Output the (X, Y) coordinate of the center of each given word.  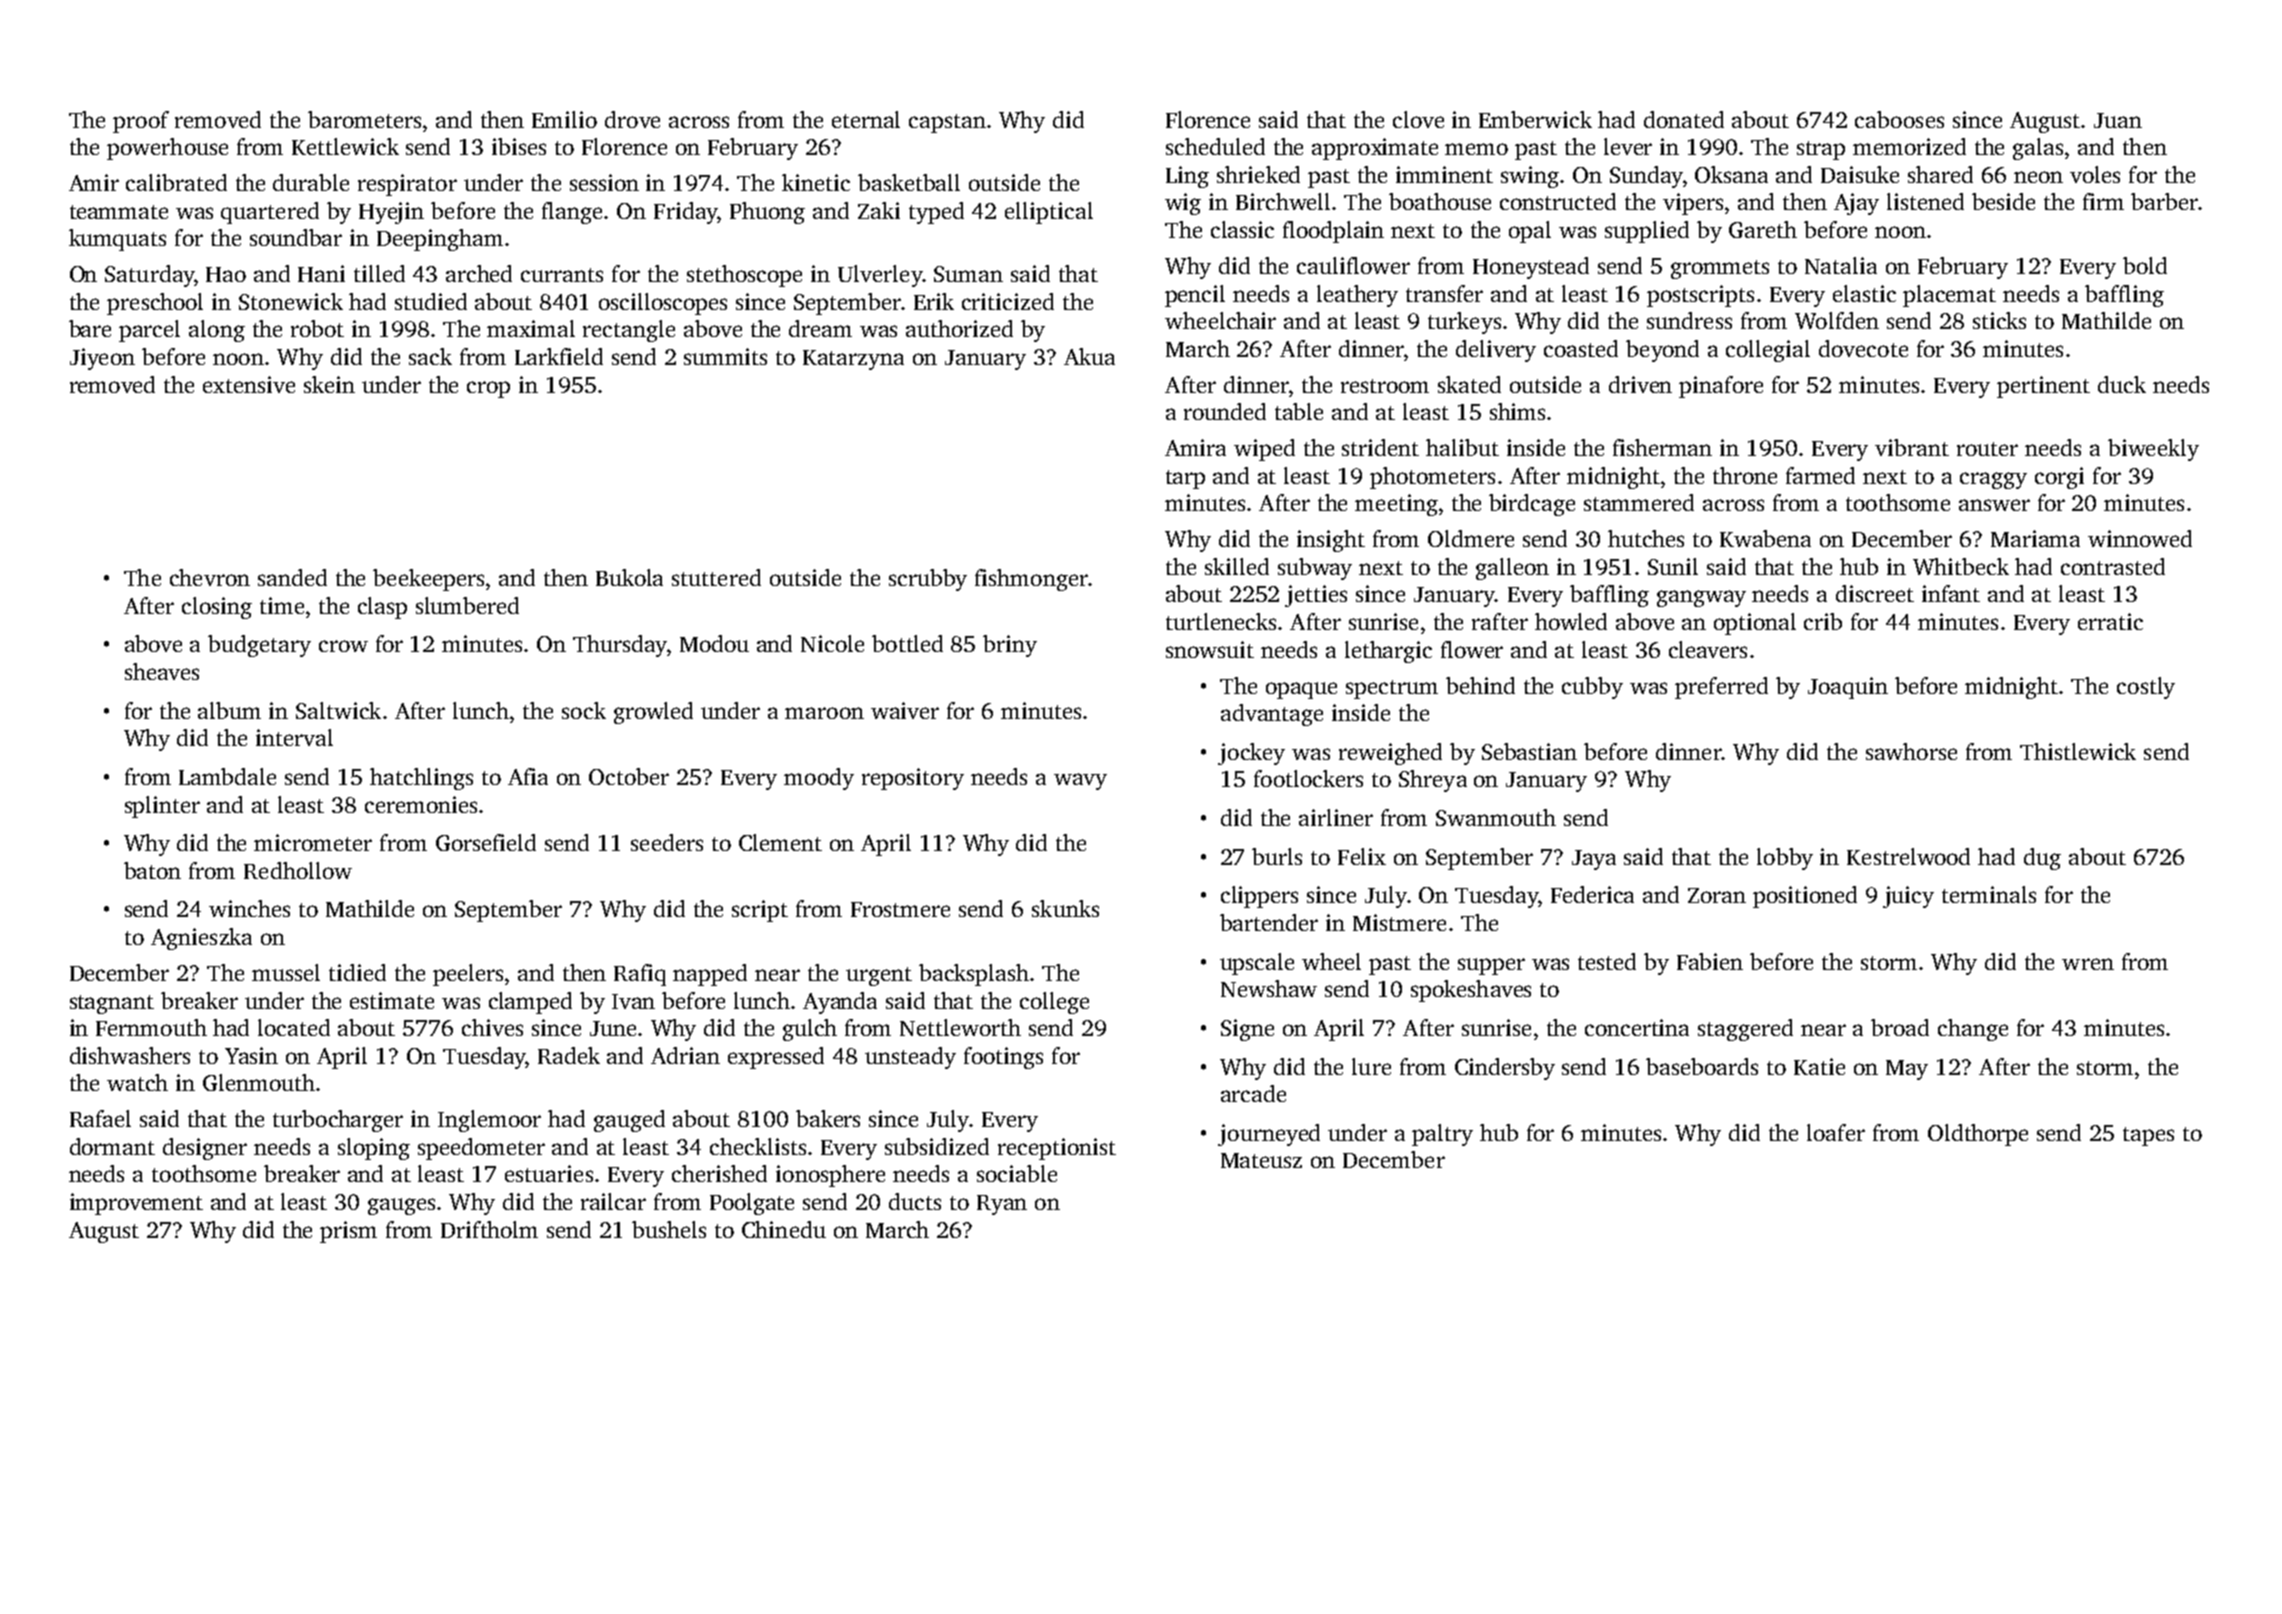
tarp (1185, 479)
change (1973, 1030)
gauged (629, 1121)
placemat (1949, 296)
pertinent (2043, 387)
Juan (2118, 120)
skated (1469, 384)
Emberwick (1535, 119)
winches (249, 908)
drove (632, 119)
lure (1371, 1066)
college (1054, 1003)
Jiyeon (102, 359)
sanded (292, 577)
